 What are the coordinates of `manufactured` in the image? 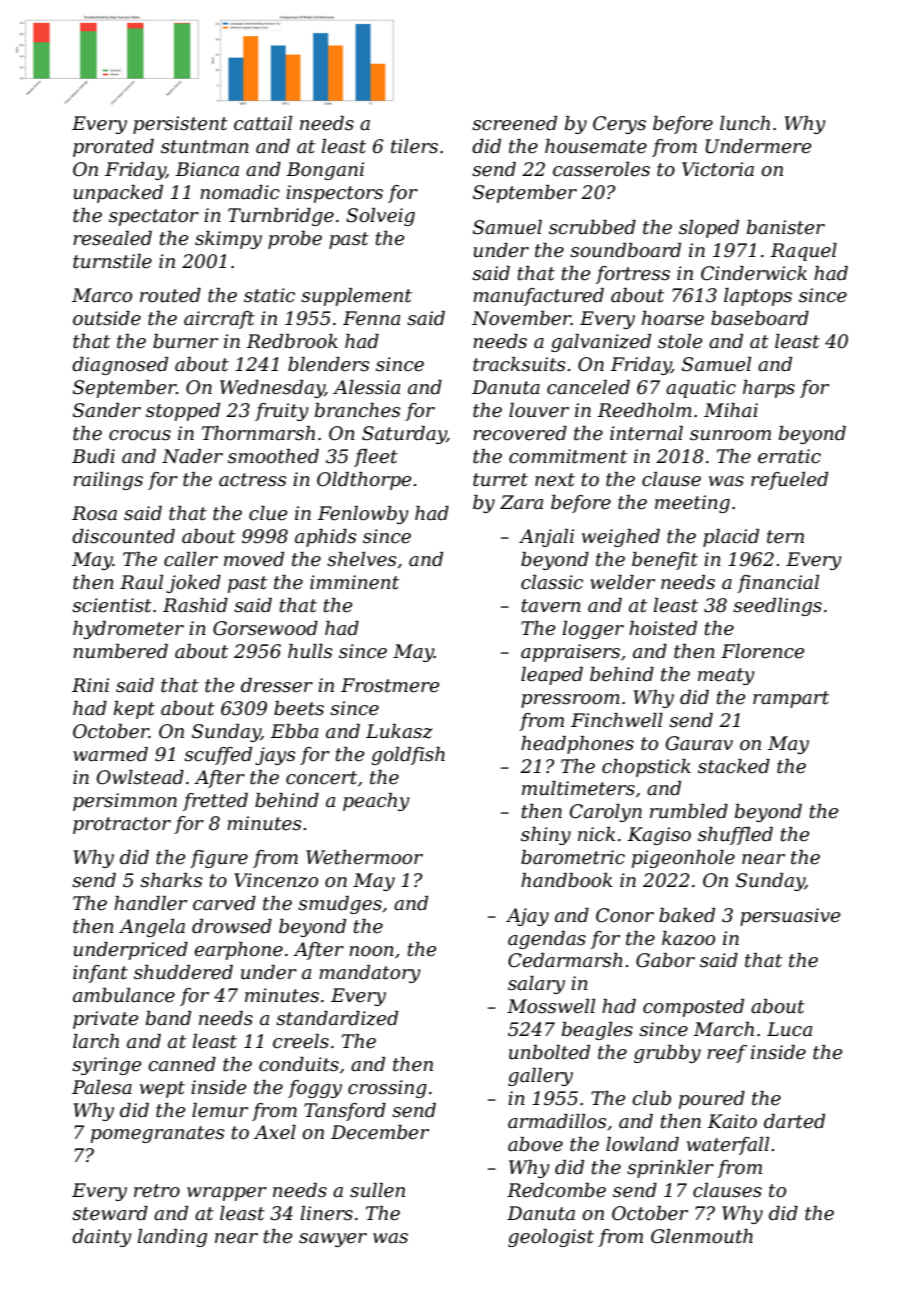 It's located at (538, 297).
